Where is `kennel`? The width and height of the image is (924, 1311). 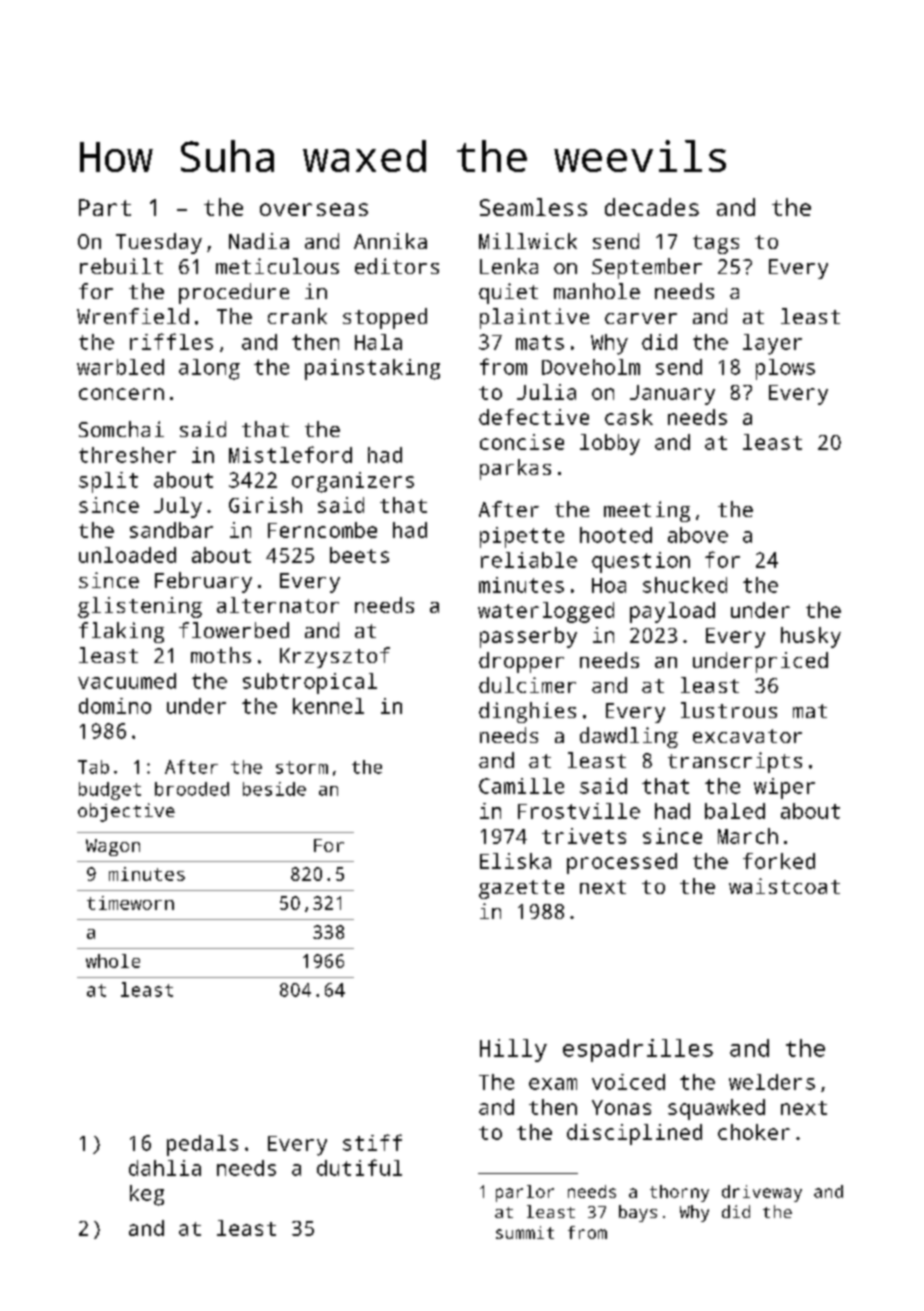 kennel is located at coordinates (328, 706).
